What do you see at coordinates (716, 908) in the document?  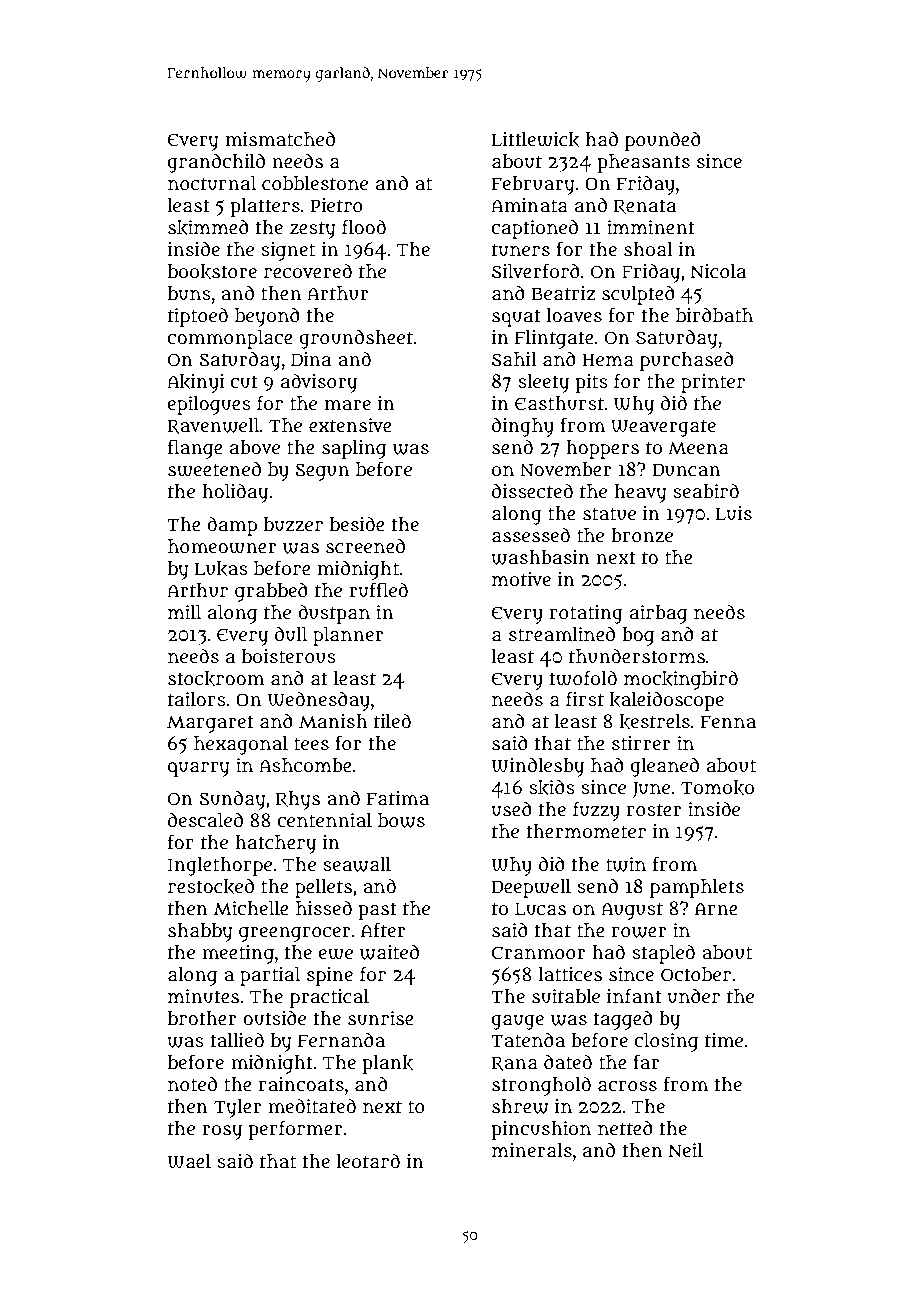 I see `Arne` at bounding box center [716, 908].
